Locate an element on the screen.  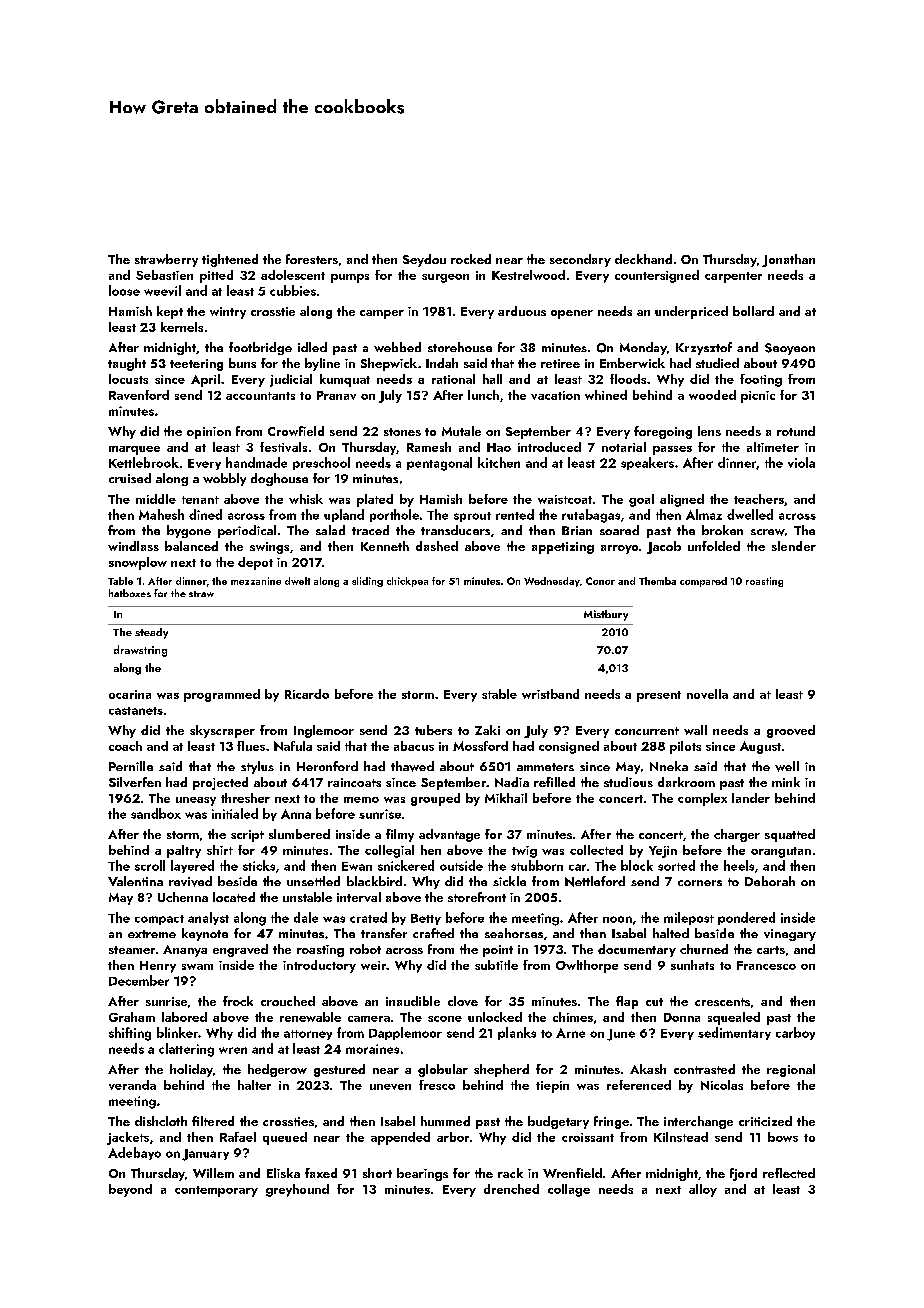
Nadia is located at coordinates (512, 782).
